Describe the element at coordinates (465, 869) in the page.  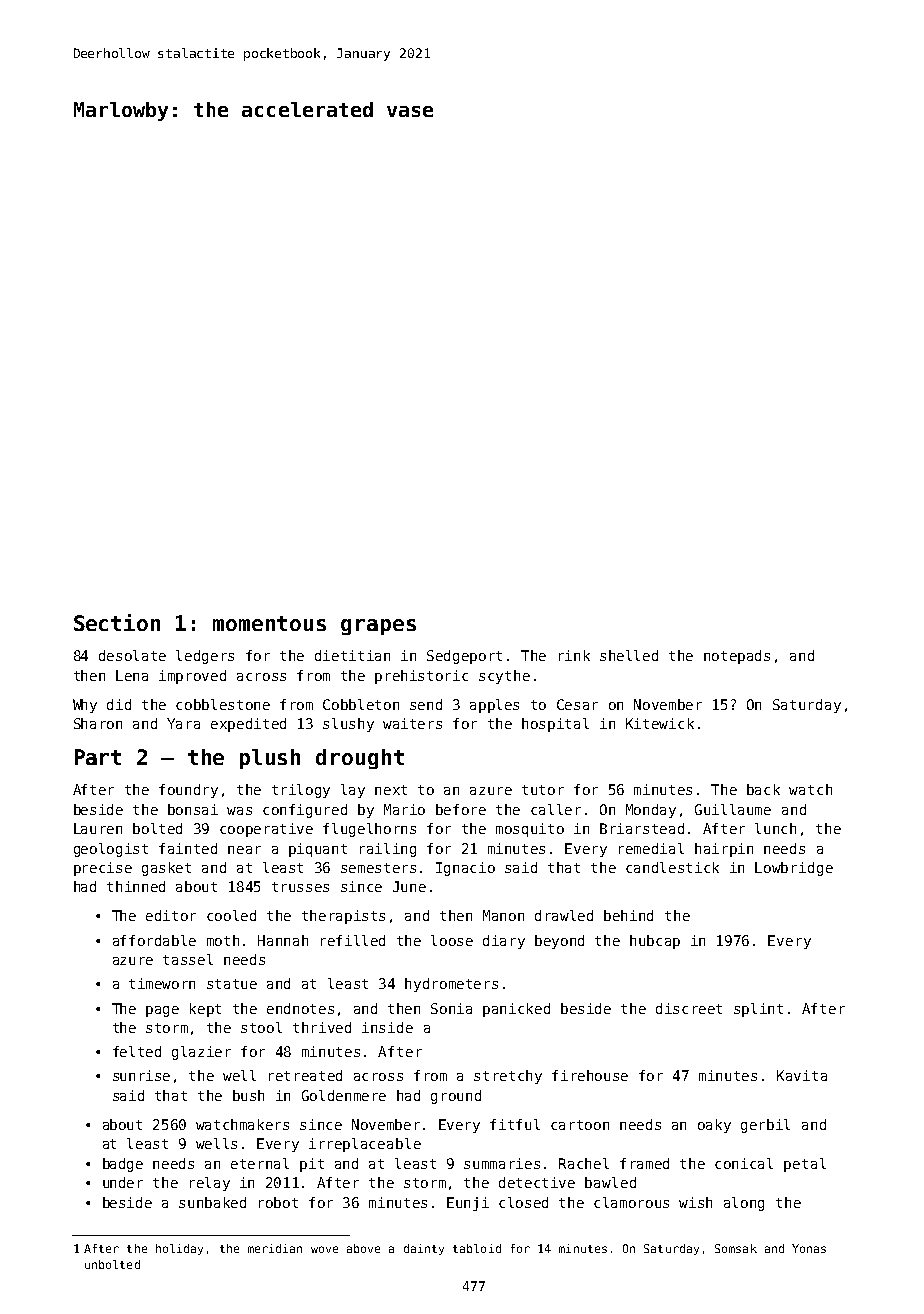
I see `Ignacio` at that location.
